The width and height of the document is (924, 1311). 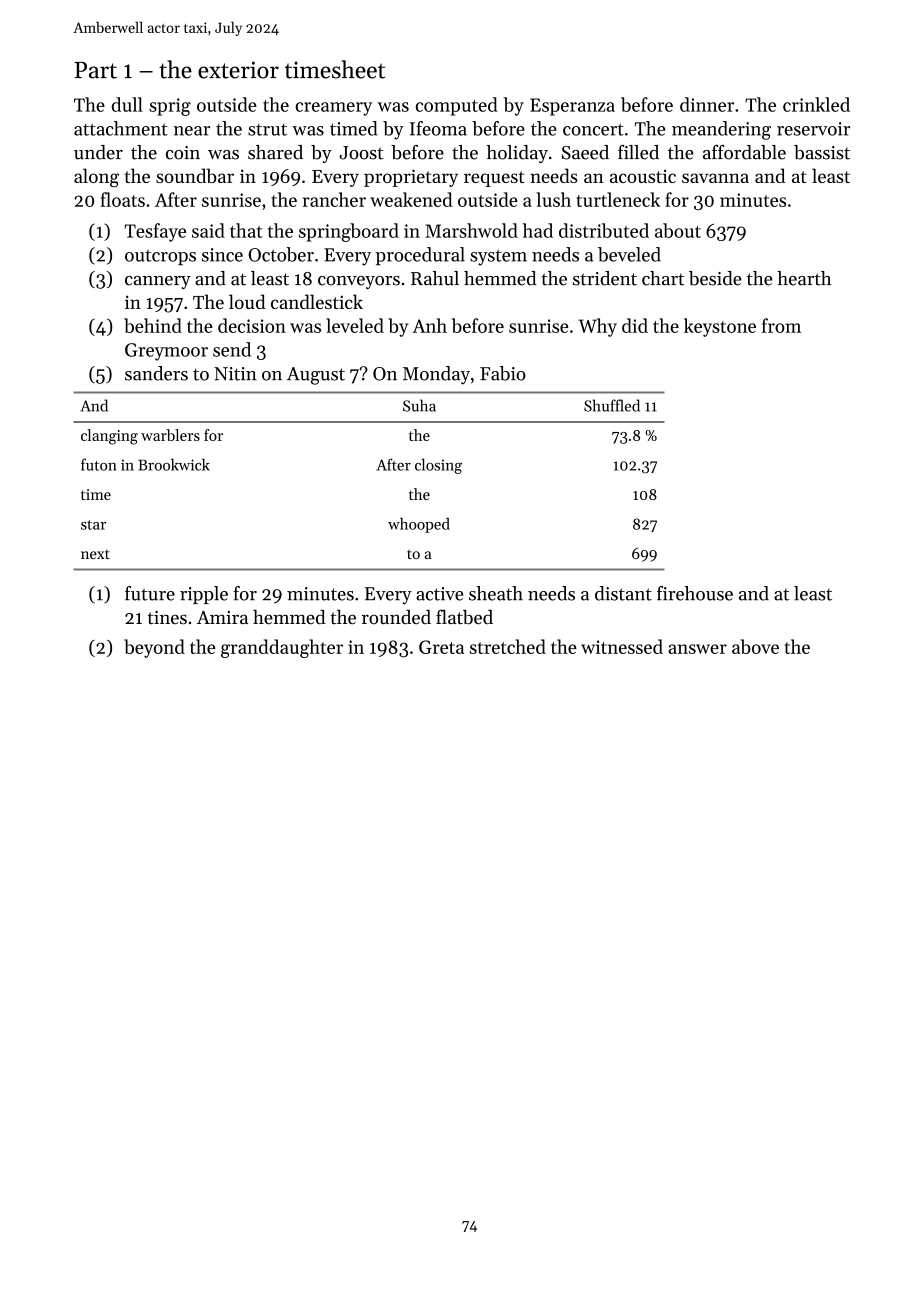 I want to click on dinner, so click(x=707, y=104).
